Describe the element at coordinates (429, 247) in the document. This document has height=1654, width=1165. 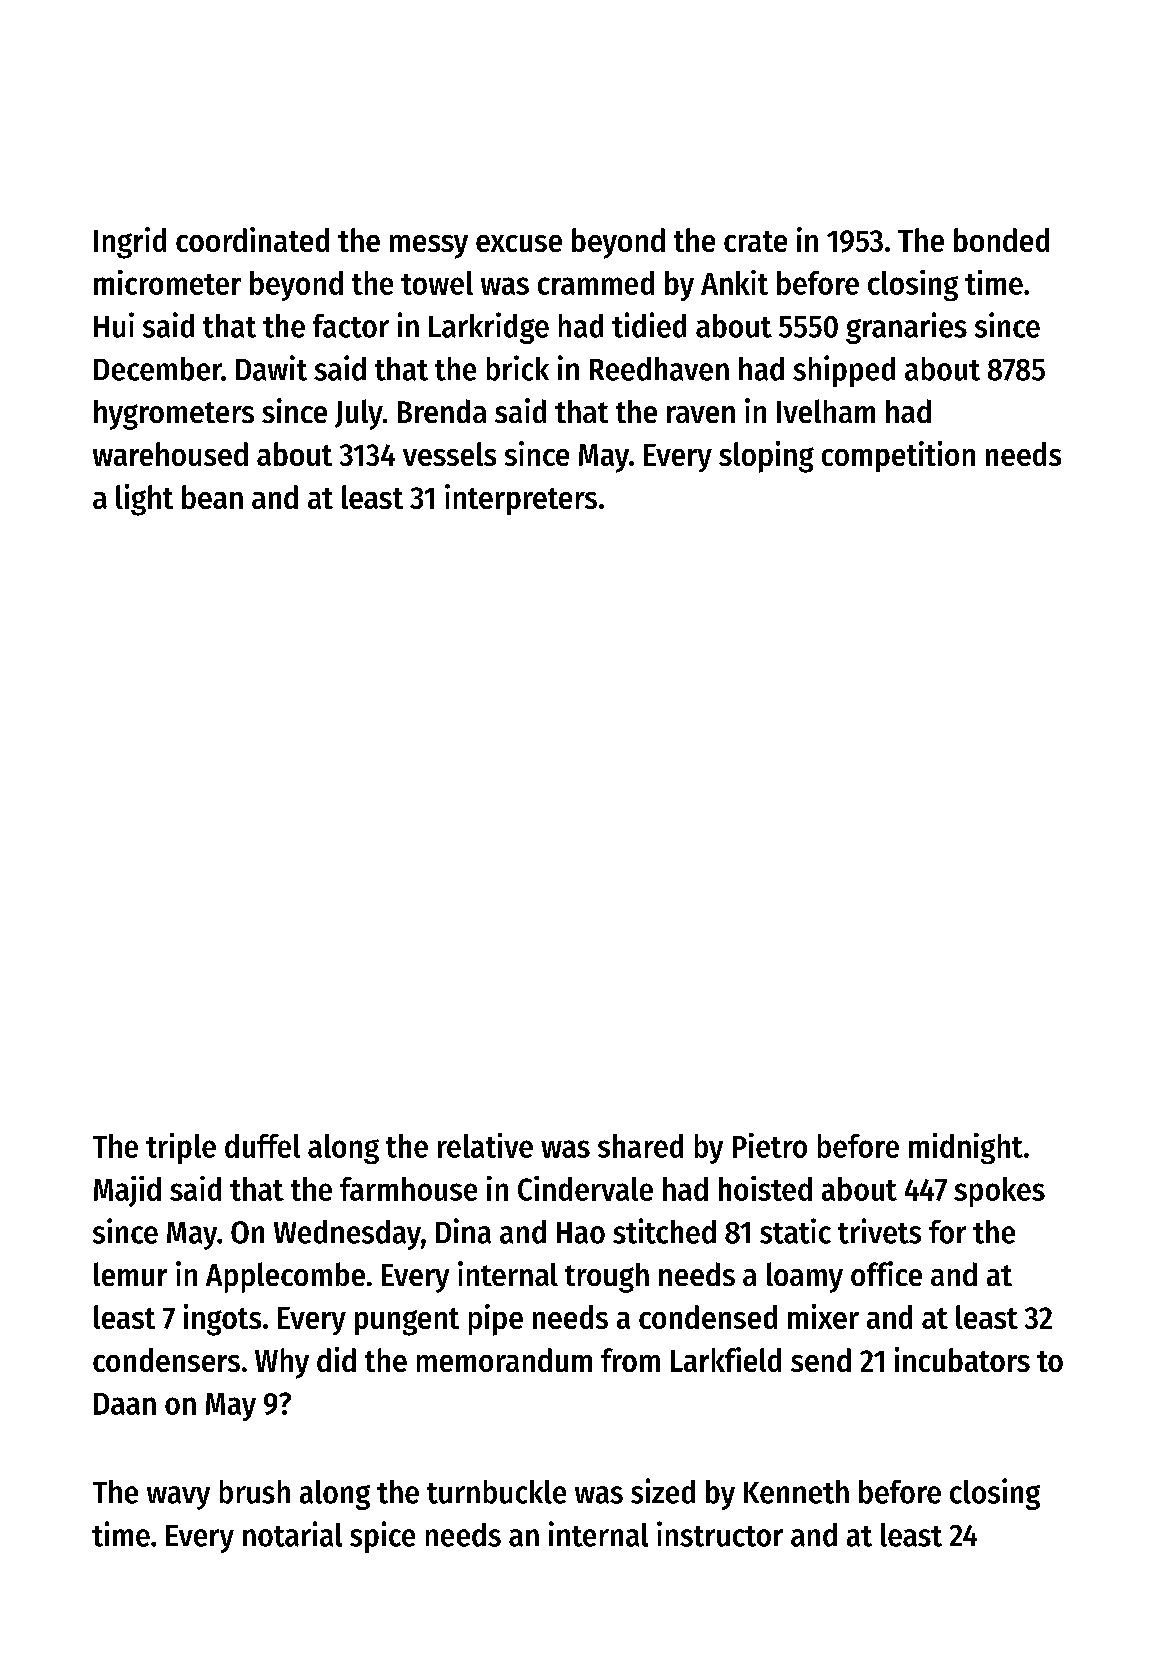
I see `messy` at that location.
